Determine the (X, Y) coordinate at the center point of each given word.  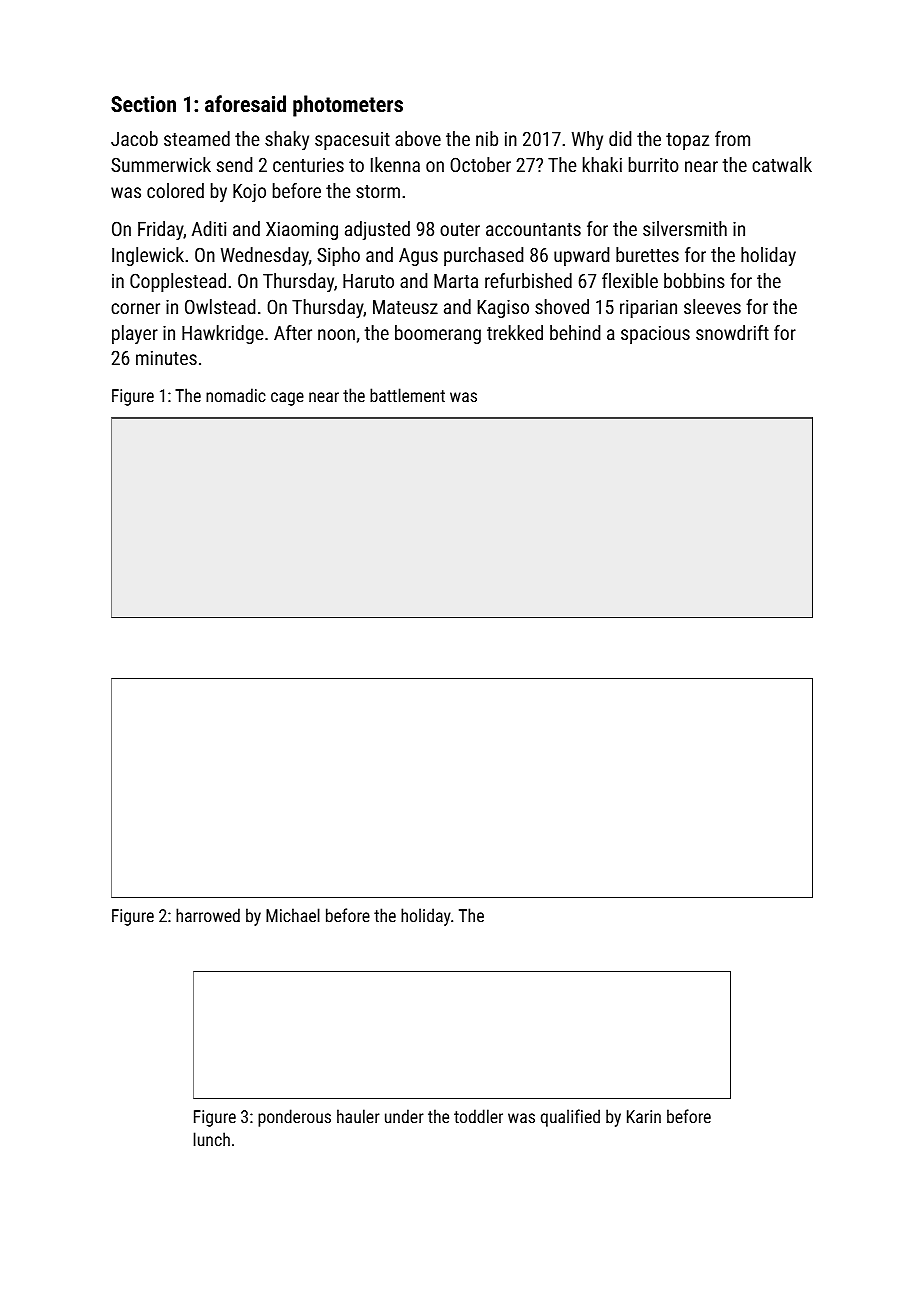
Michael (293, 915)
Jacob (134, 138)
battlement (407, 395)
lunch (212, 1139)
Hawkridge (223, 334)
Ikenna (395, 164)
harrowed (208, 915)
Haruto (368, 281)
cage (287, 399)
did (620, 138)
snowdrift (732, 332)
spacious (655, 335)
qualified (570, 1118)
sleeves (712, 306)
